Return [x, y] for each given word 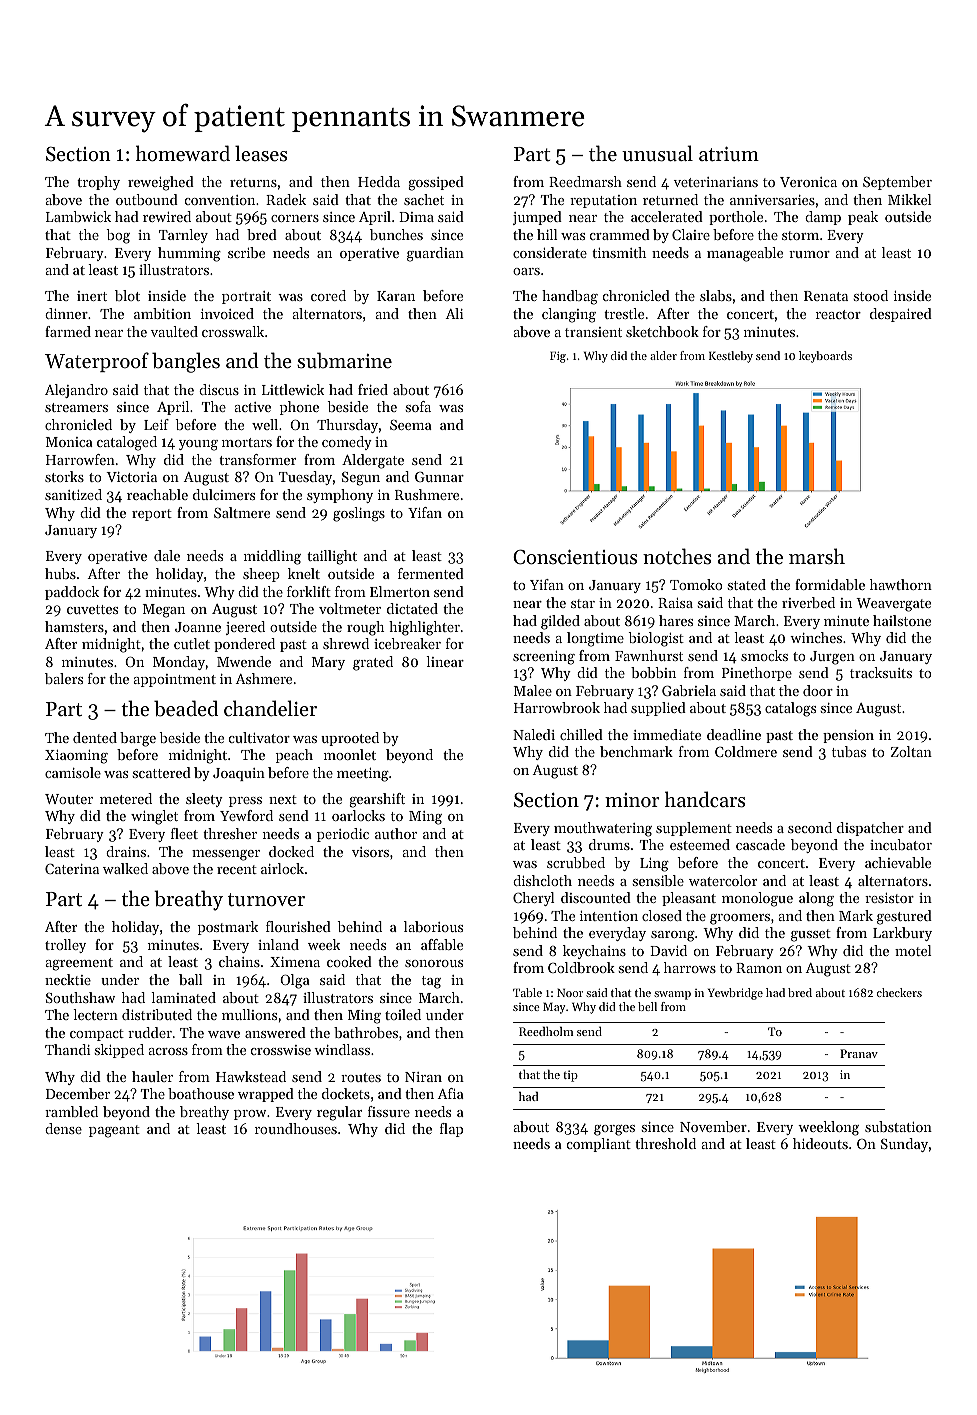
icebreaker [407, 643]
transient [593, 332]
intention [609, 916]
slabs [716, 295]
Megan [164, 611]
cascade [760, 844]
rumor [809, 254]
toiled [403, 1014]
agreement [79, 964]
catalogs [790, 709]
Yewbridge [735, 994]
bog [118, 236]
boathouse [201, 1093]
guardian [435, 254]
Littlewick [293, 389]
